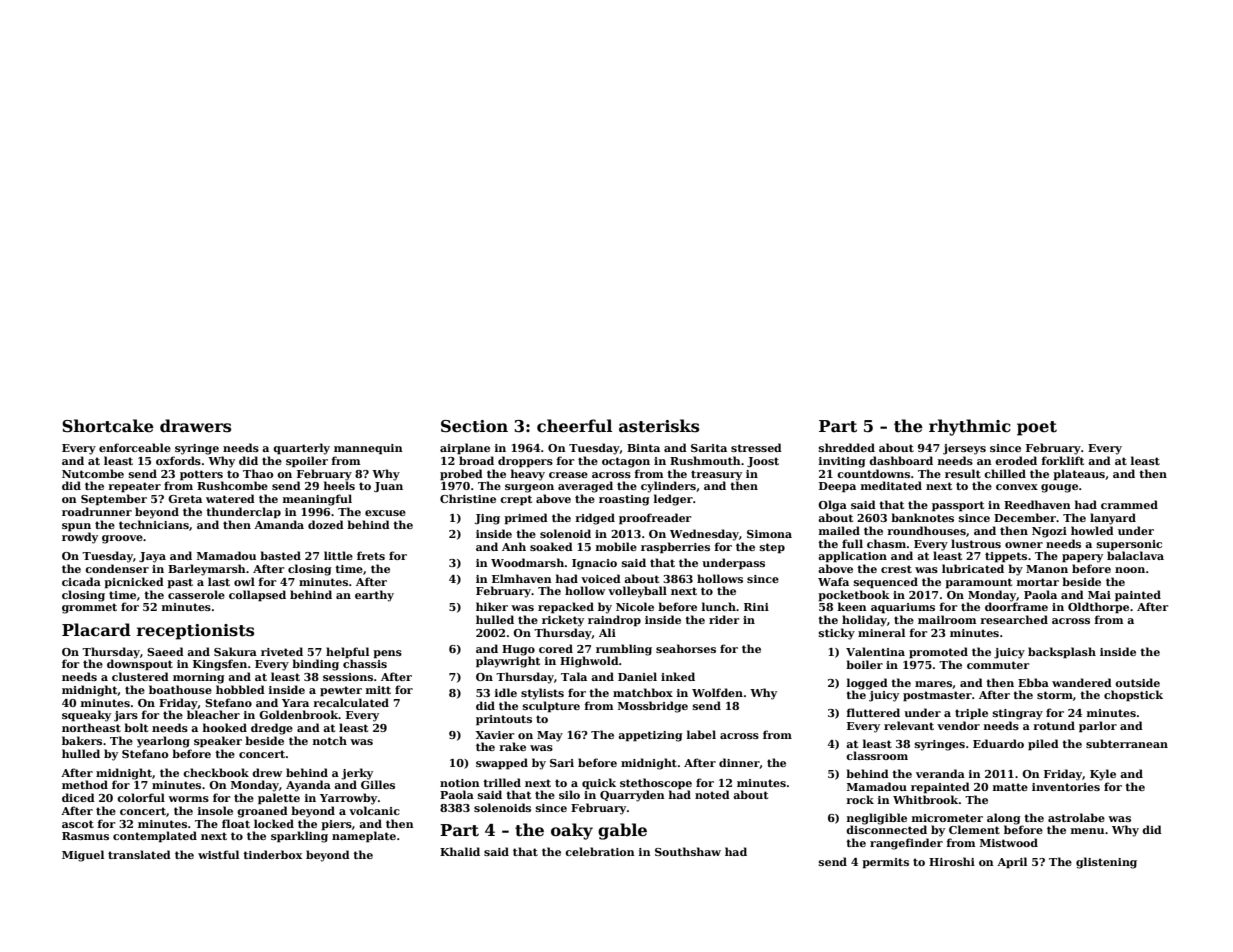 Image resolution: width=1233 pixels, height=952 pixels. Describe the element at coordinates (756, 447) in the document. I see `stressed` at that location.
